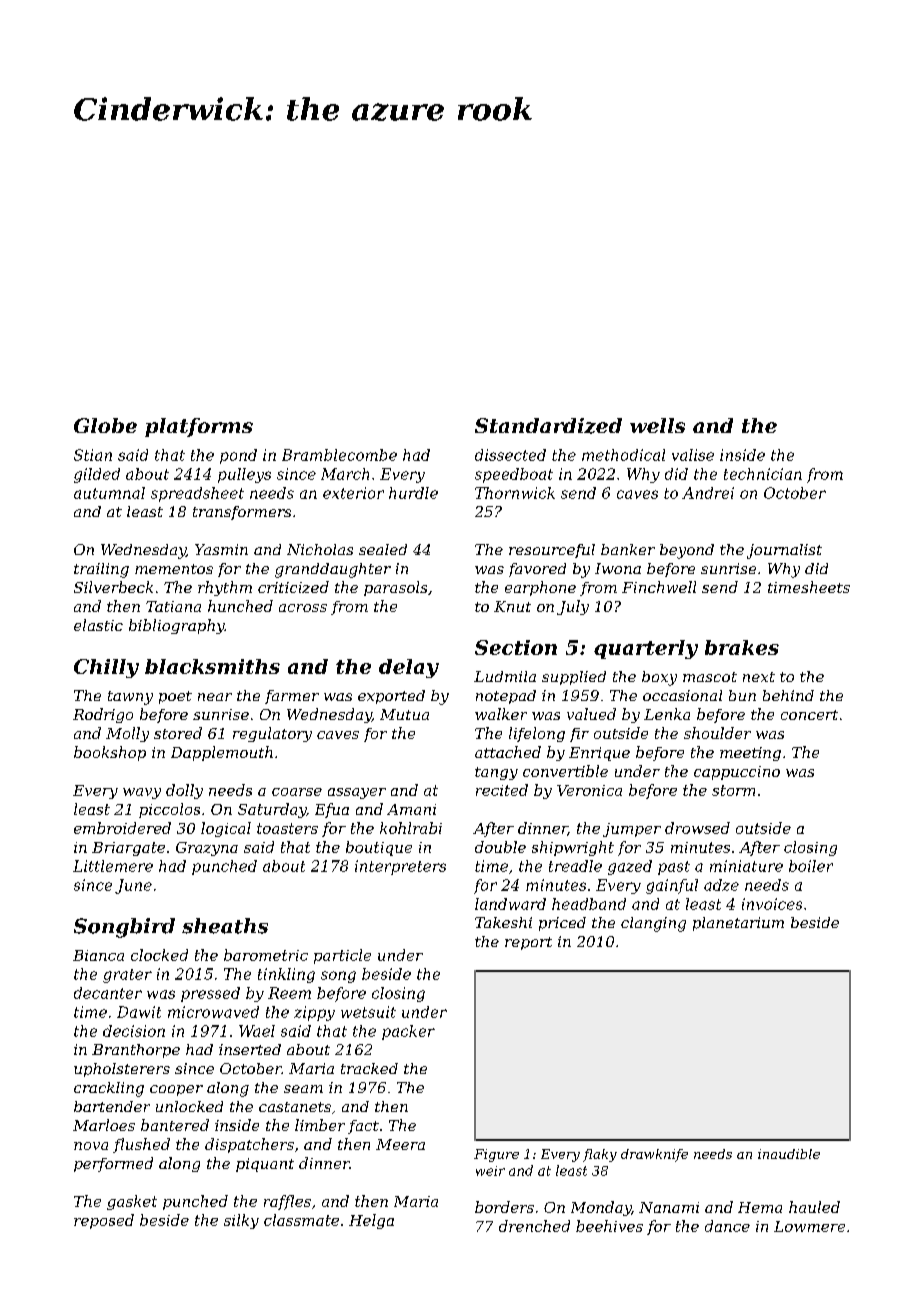 This image has width=924, height=1308. I want to click on sealed, so click(383, 549).
